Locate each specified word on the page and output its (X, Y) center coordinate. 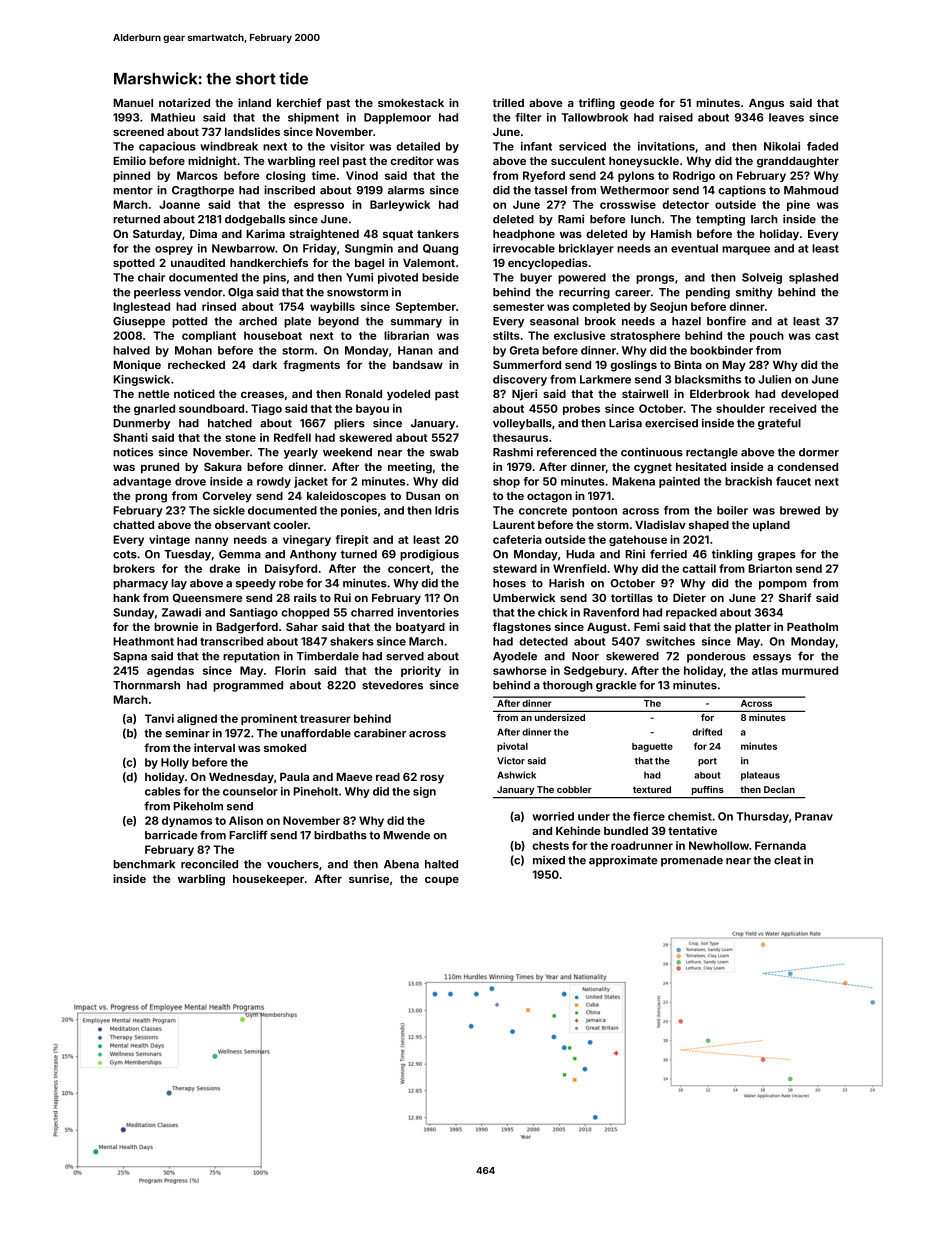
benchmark (144, 864)
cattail (699, 568)
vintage (169, 540)
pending (708, 293)
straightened (324, 235)
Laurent (514, 525)
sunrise (369, 878)
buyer (536, 278)
